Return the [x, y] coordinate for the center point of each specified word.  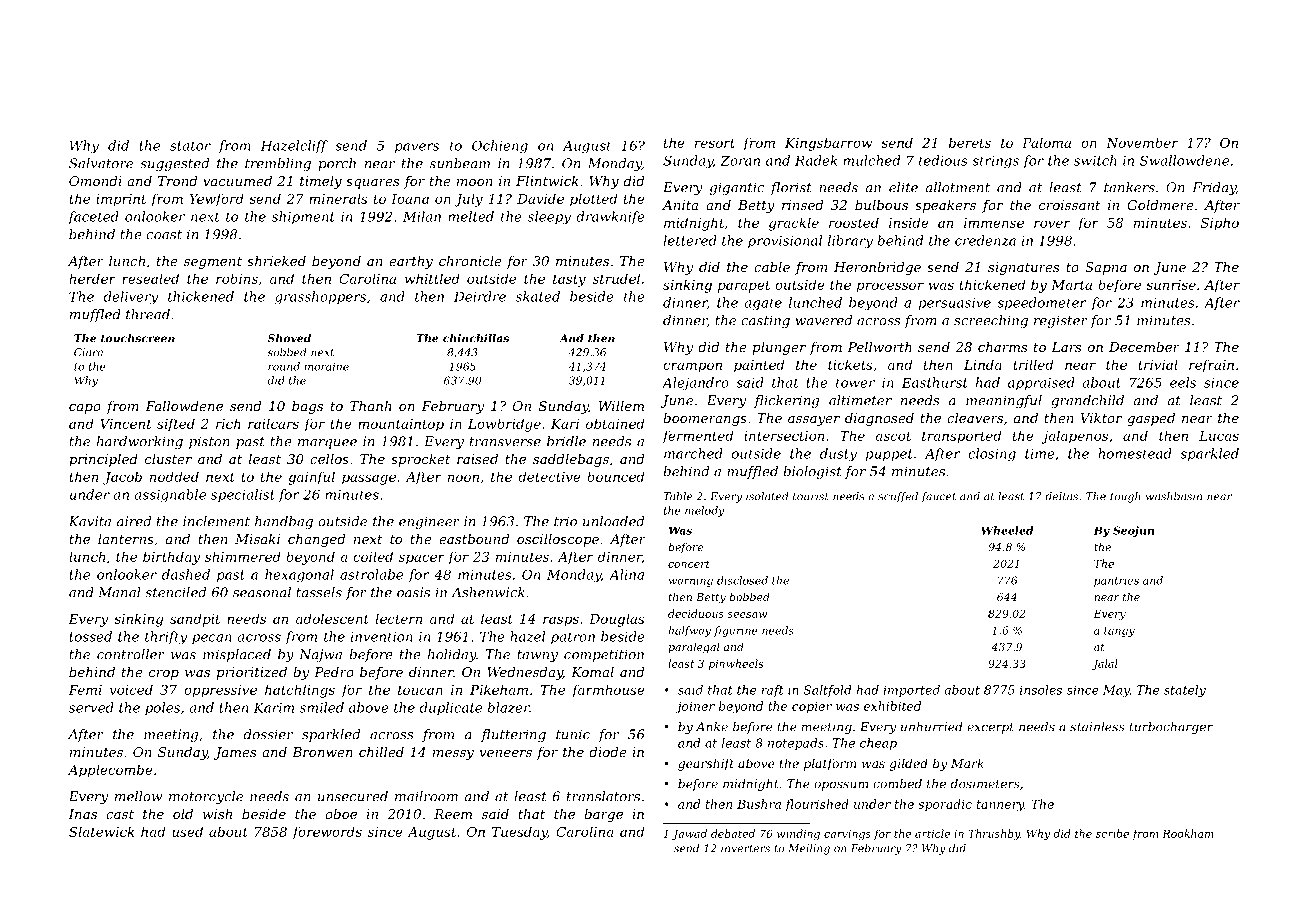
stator [190, 146]
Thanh [371, 406]
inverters [745, 848]
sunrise [1171, 285]
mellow [138, 796]
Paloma [1046, 142]
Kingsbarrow [828, 144]
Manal [119, 592]
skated [538, 296]
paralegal [694, 648]
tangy [1119, 632]
